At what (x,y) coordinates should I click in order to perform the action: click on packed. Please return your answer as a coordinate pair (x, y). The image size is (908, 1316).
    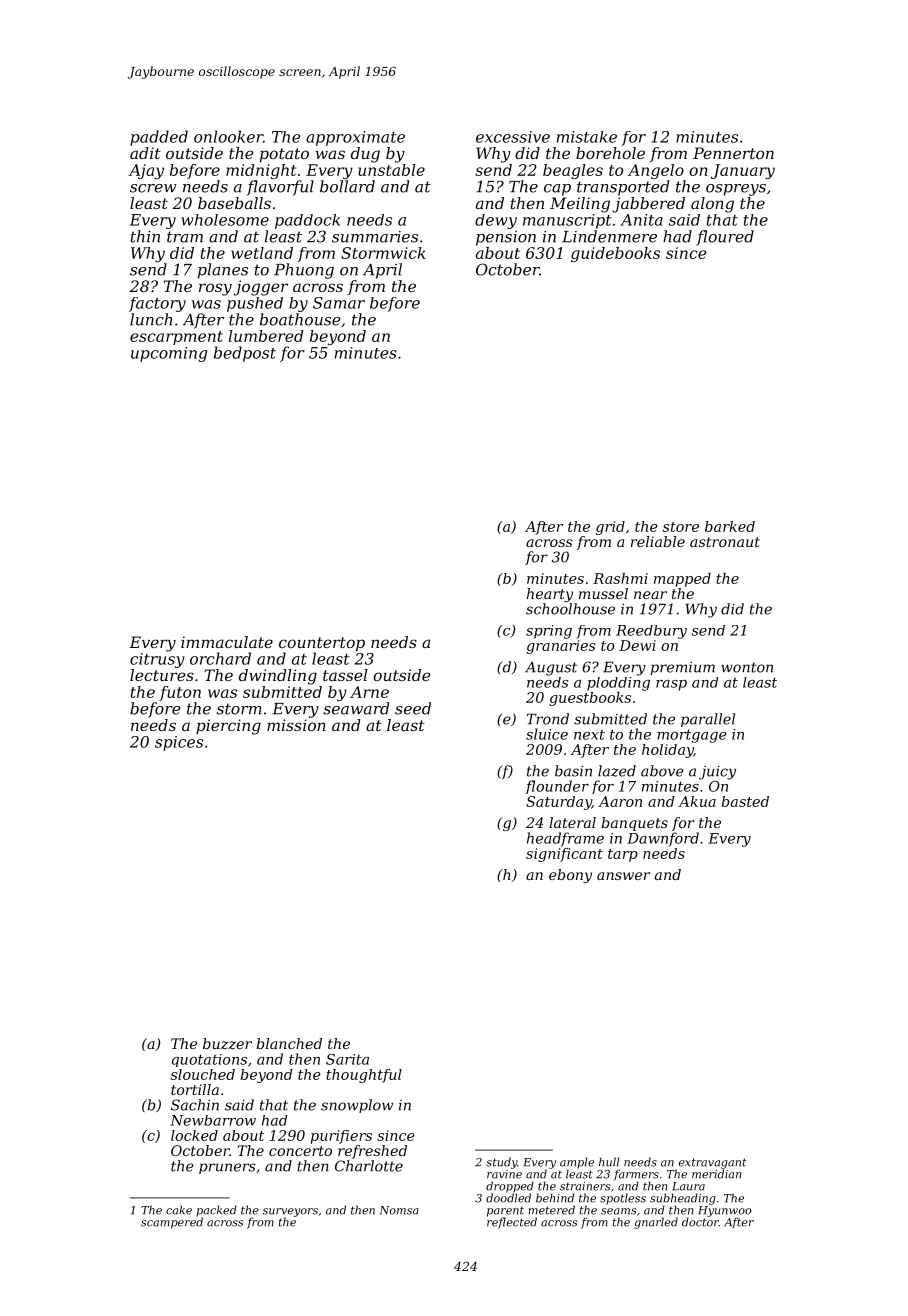
    Looking at the image, I should click on (216, 1211).
